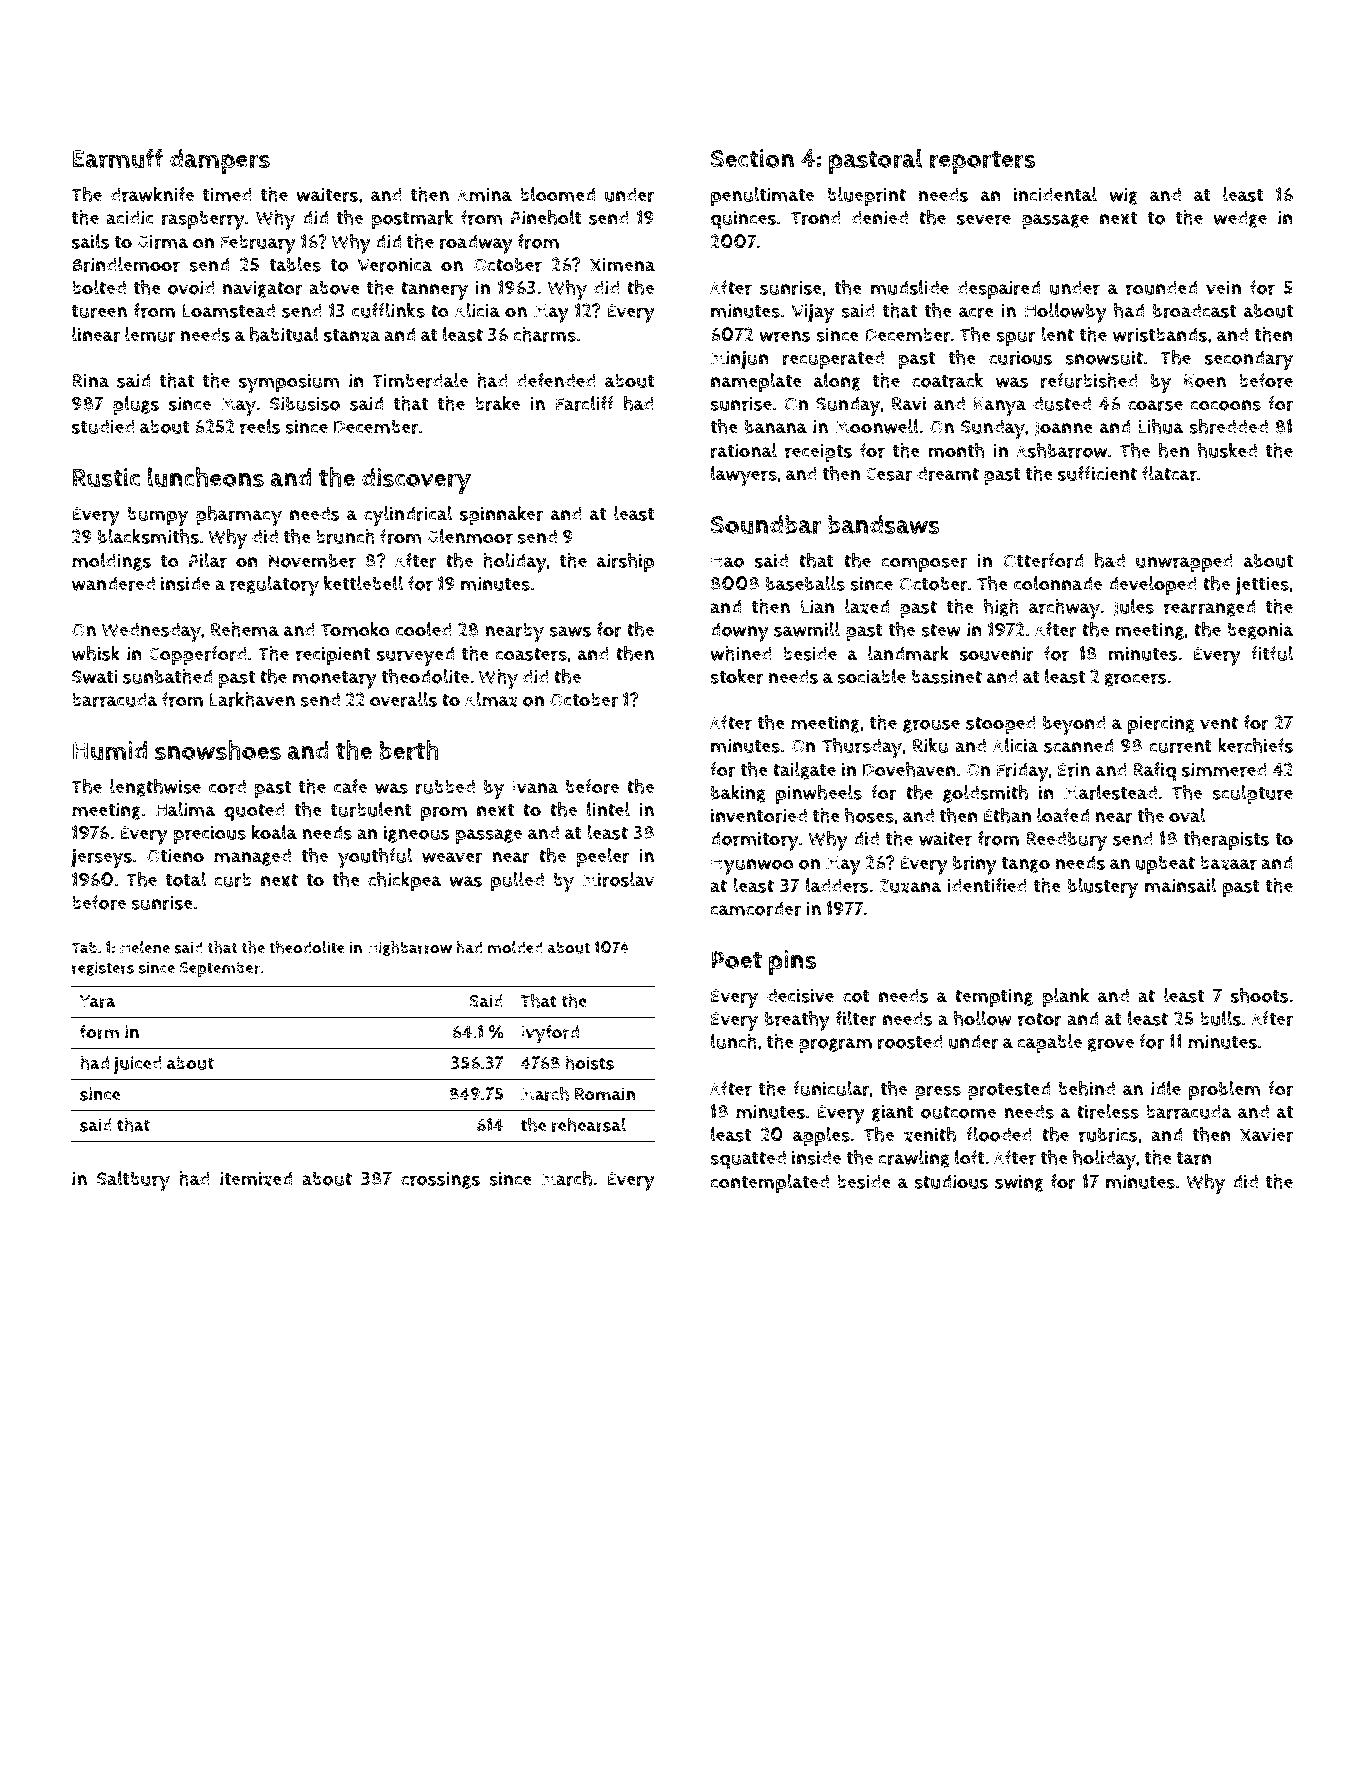 This screenshot has height=1767, width=1365. Describe the element at coordinates (1134, 607) in the screenshot. I see `Jules` at that location.
